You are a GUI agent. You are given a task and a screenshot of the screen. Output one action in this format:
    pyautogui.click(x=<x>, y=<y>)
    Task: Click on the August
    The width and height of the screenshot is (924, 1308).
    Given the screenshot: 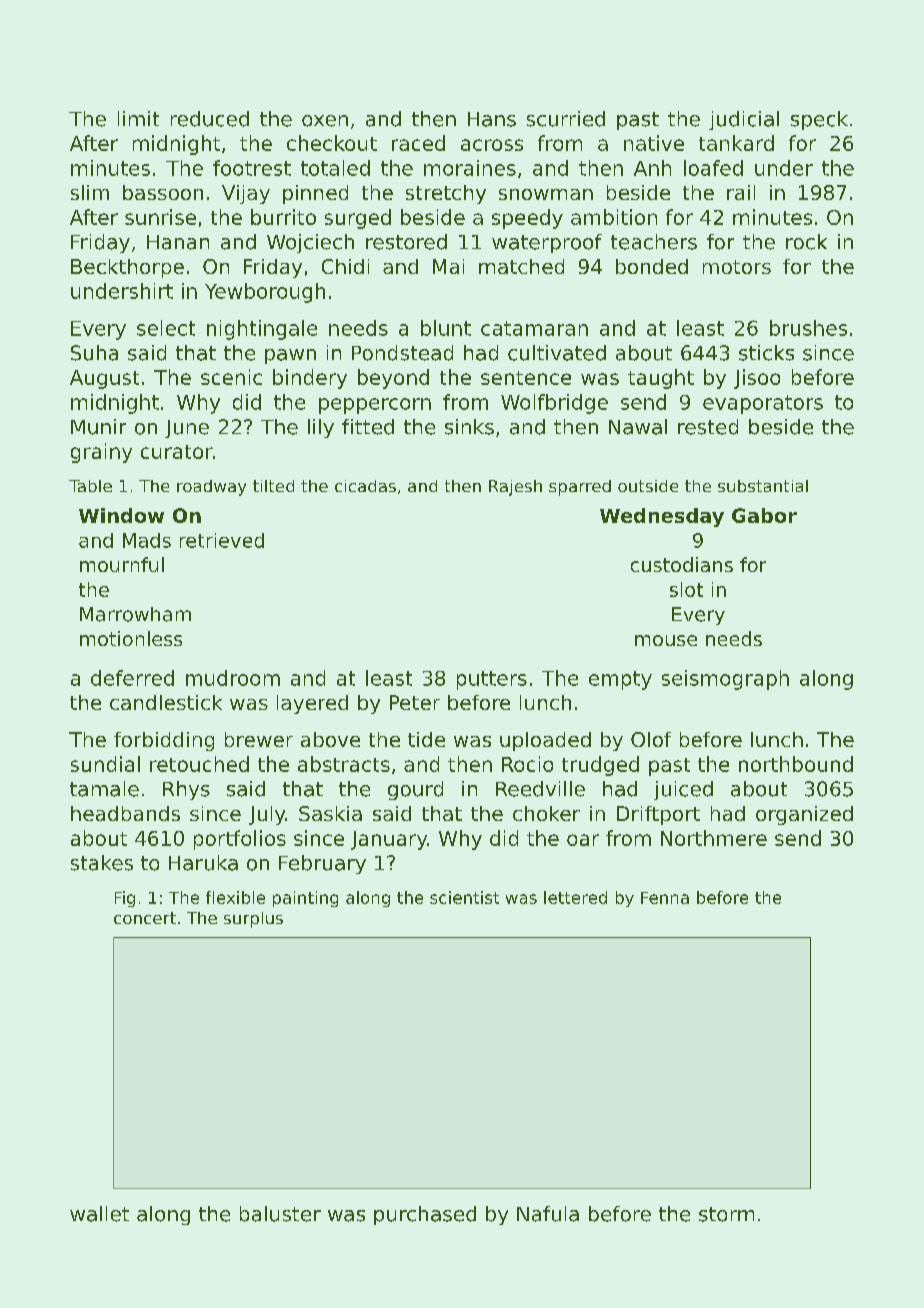 What is the action you would take?
    pyautogui.click(x=104, y=379)
